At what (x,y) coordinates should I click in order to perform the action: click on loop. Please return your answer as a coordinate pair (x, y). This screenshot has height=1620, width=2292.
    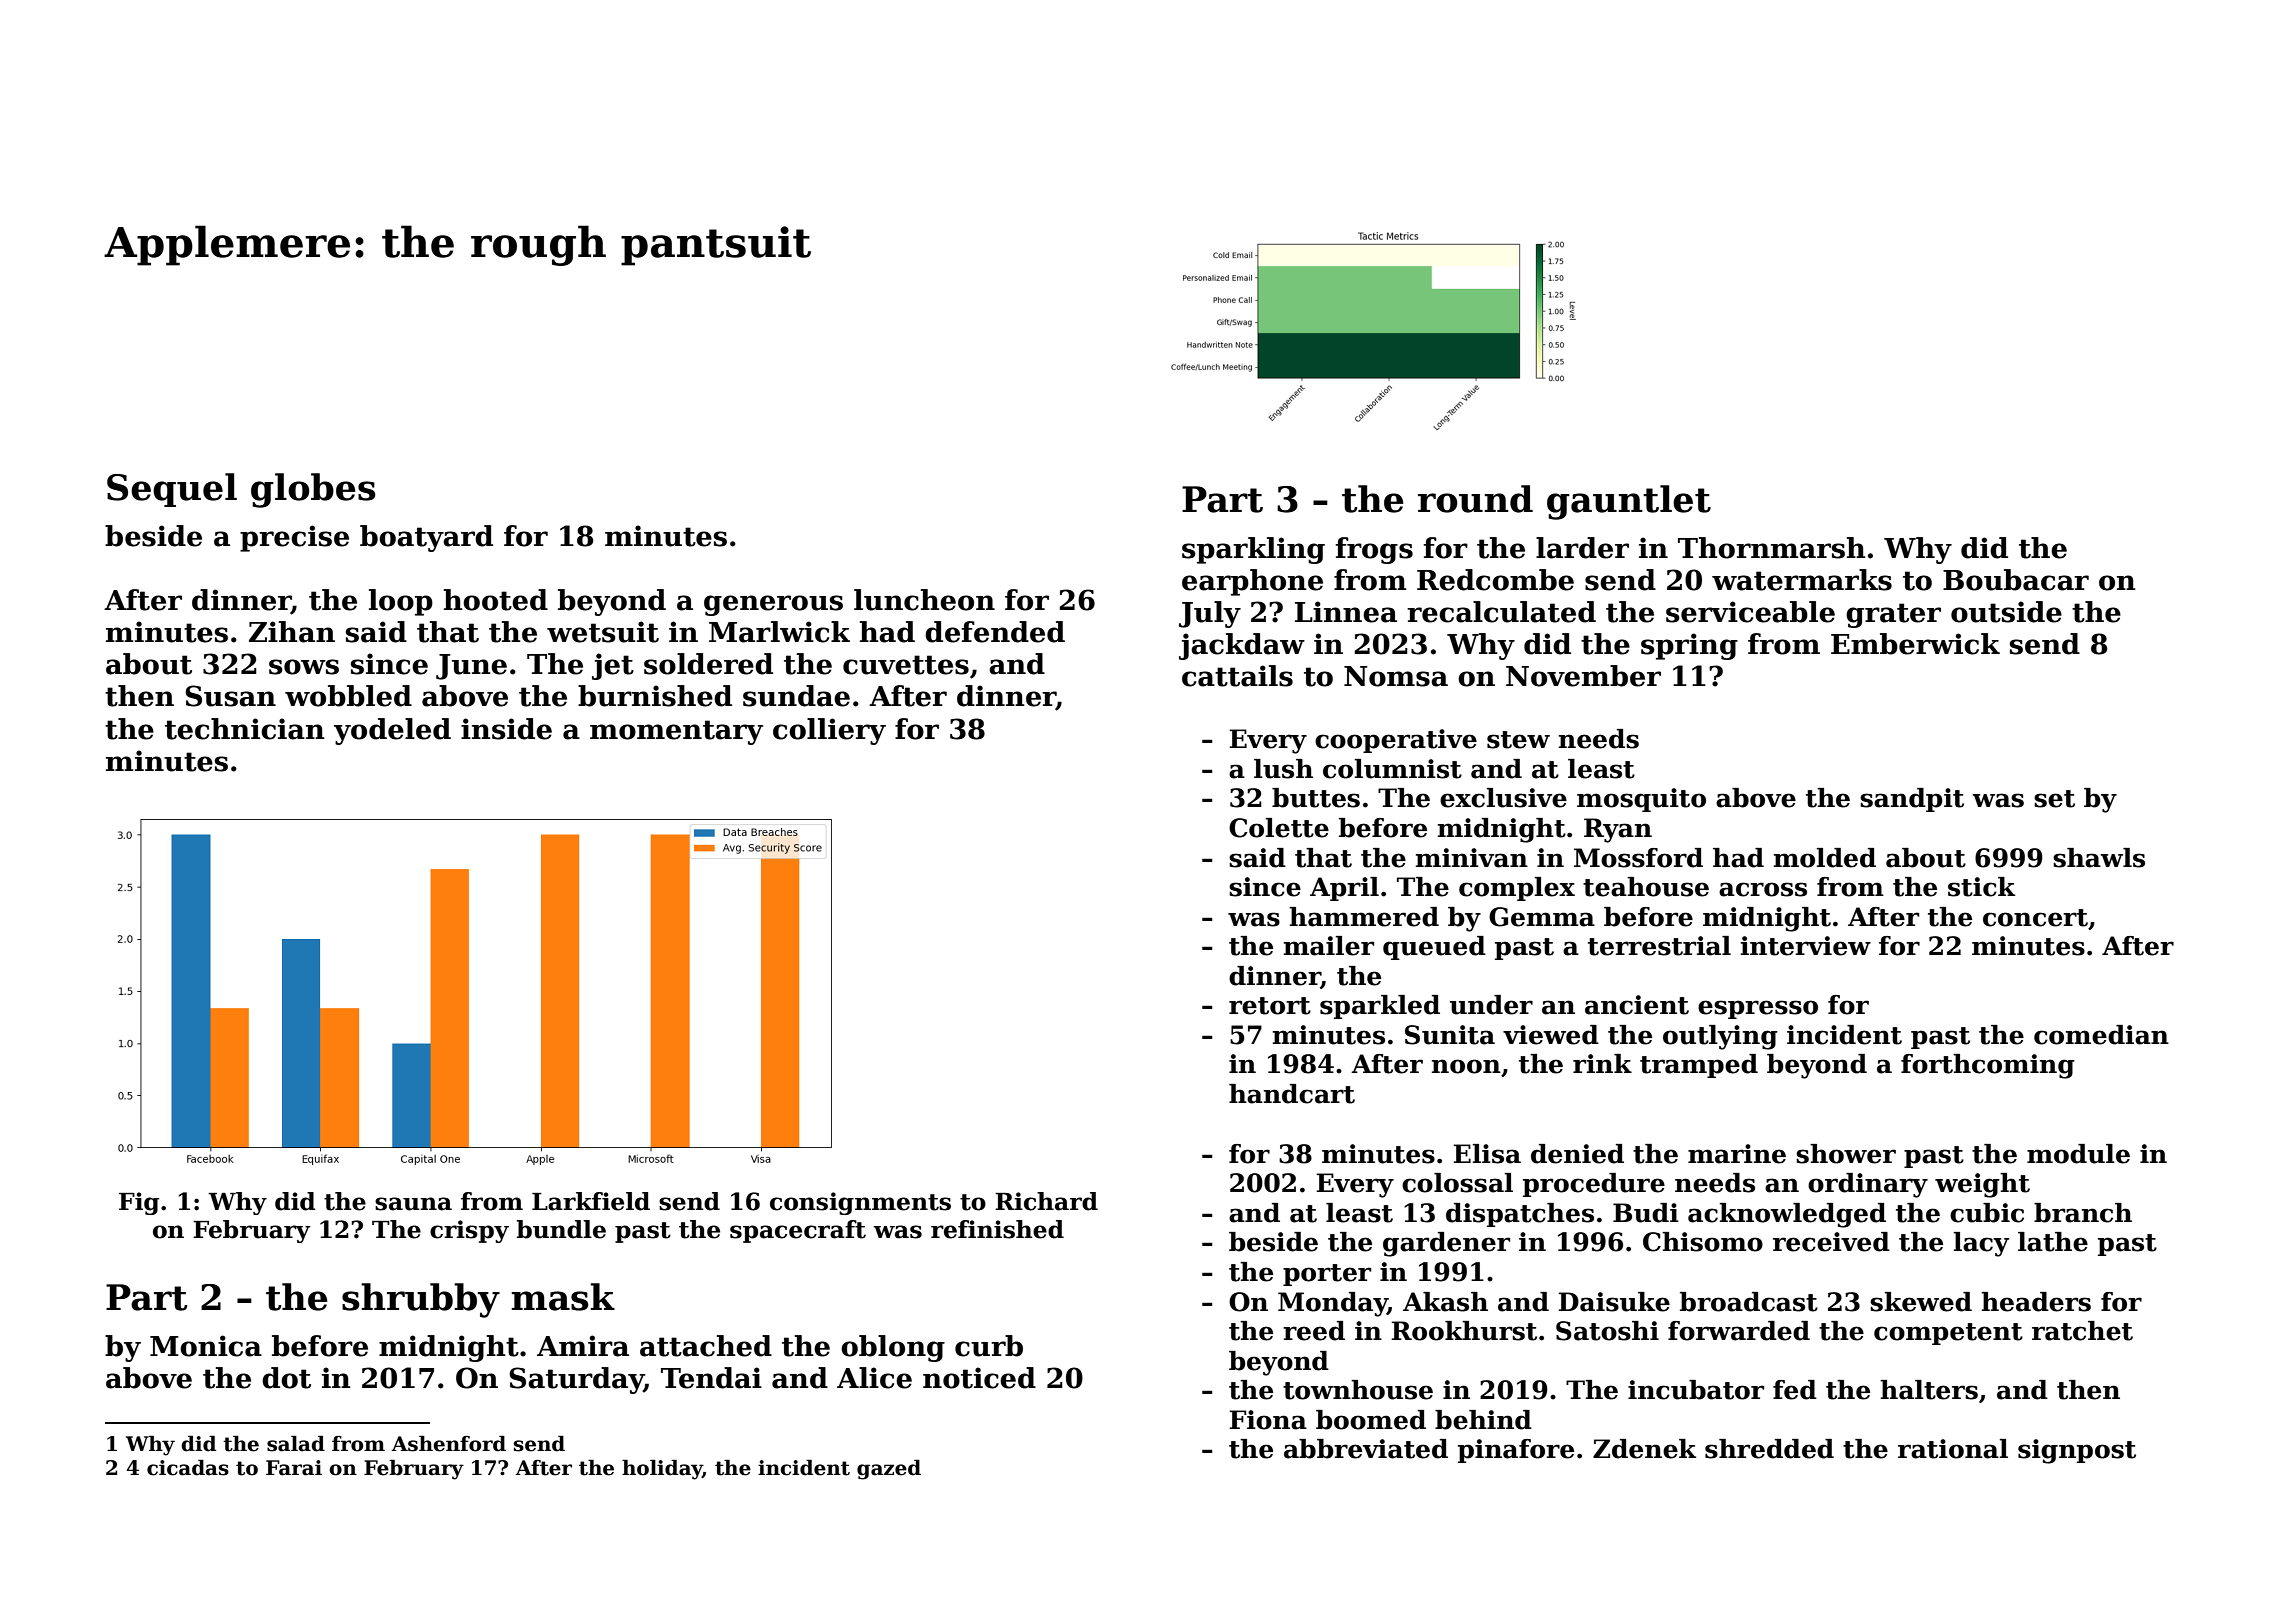
    Looking at the image, I should click on (401, 602).
